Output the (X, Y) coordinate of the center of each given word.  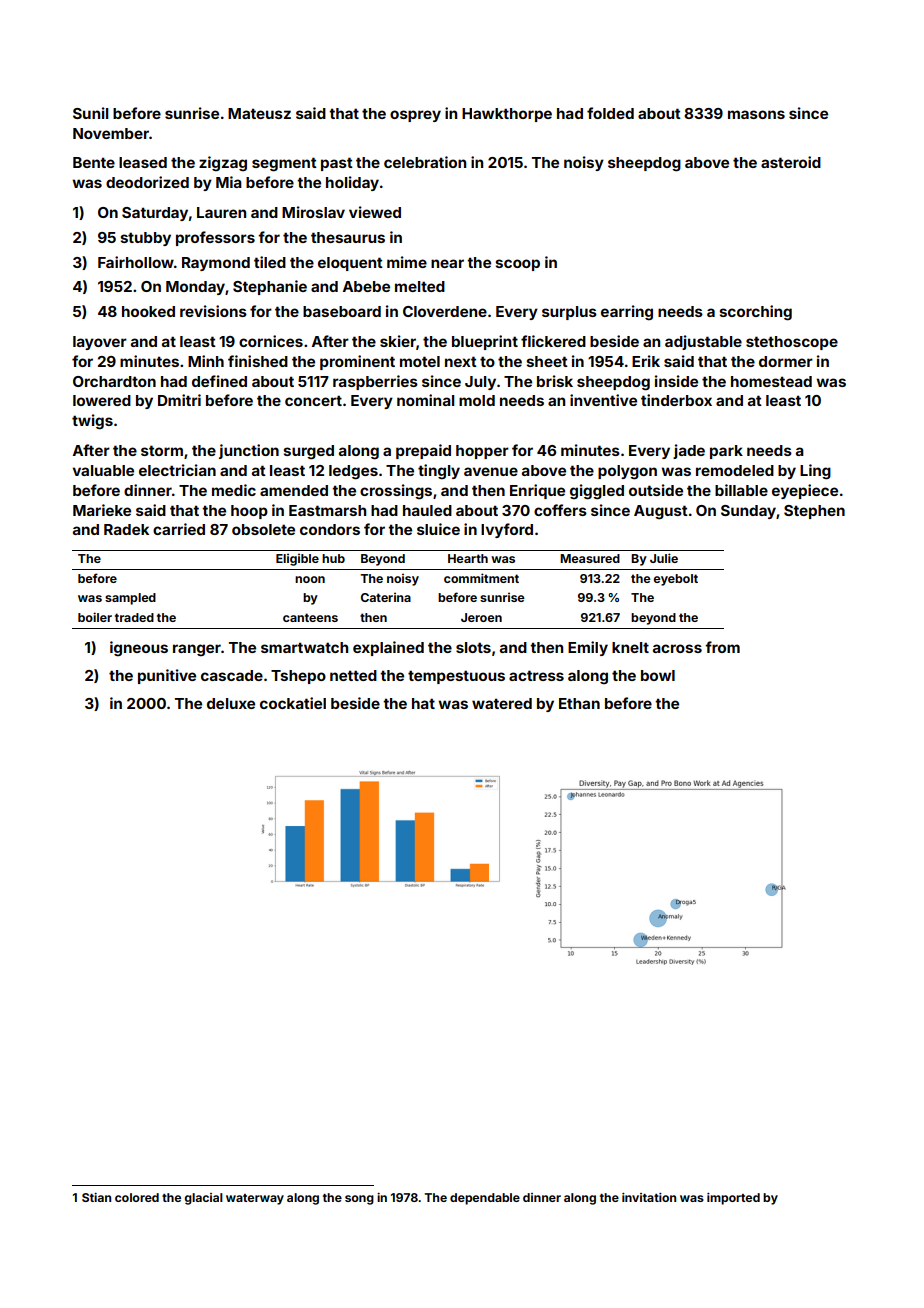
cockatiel (293, 703)
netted (353, 675)
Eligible (297, 559)
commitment (481, 578)
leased (143, 162)
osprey (415, 116)
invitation (649, 1197)
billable (741, 490)
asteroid (791, 162)
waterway (255, 1199)
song (359, 1200)
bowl (658, 675)
